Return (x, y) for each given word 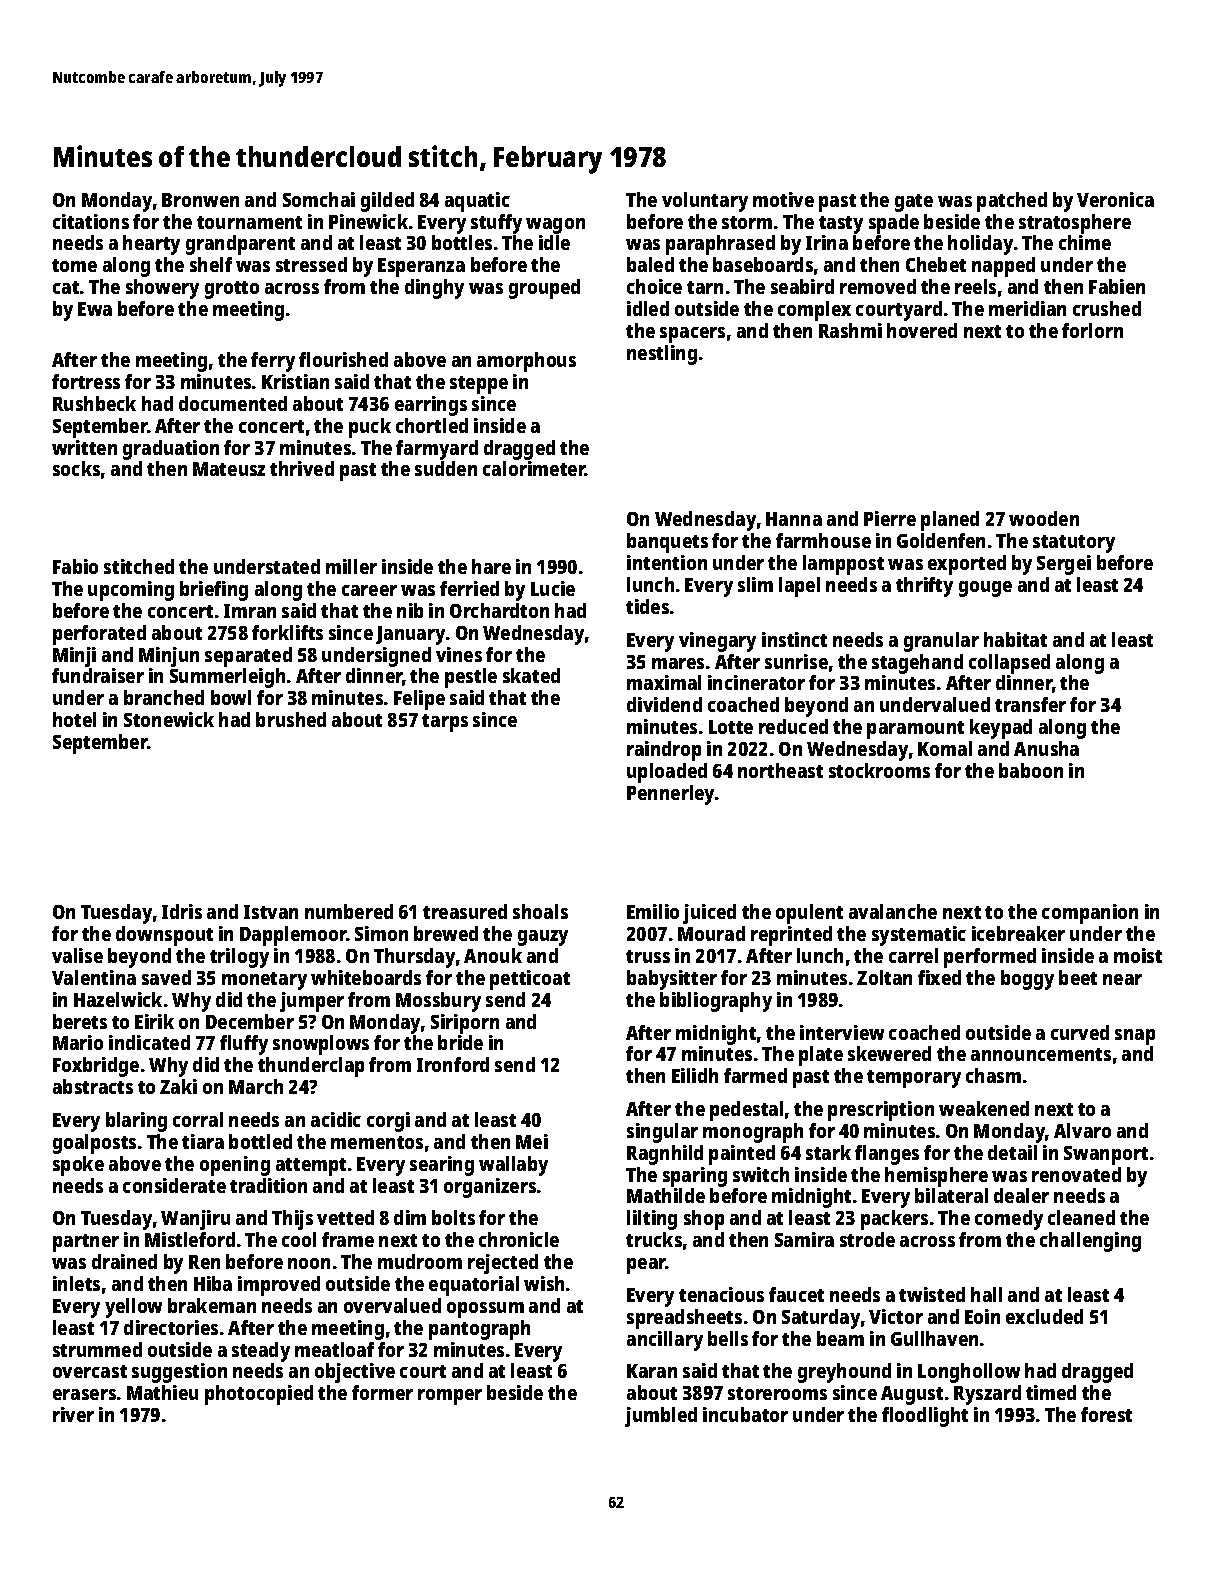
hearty (151, 245)
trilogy (239, 958)
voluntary (705, 202)
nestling (662, 355)
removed (878, 286)
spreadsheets (684, 1319)
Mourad (711, 933)
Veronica (1115, 199)
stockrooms (879, 770)
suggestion (179, 1373)
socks (76, 468)
